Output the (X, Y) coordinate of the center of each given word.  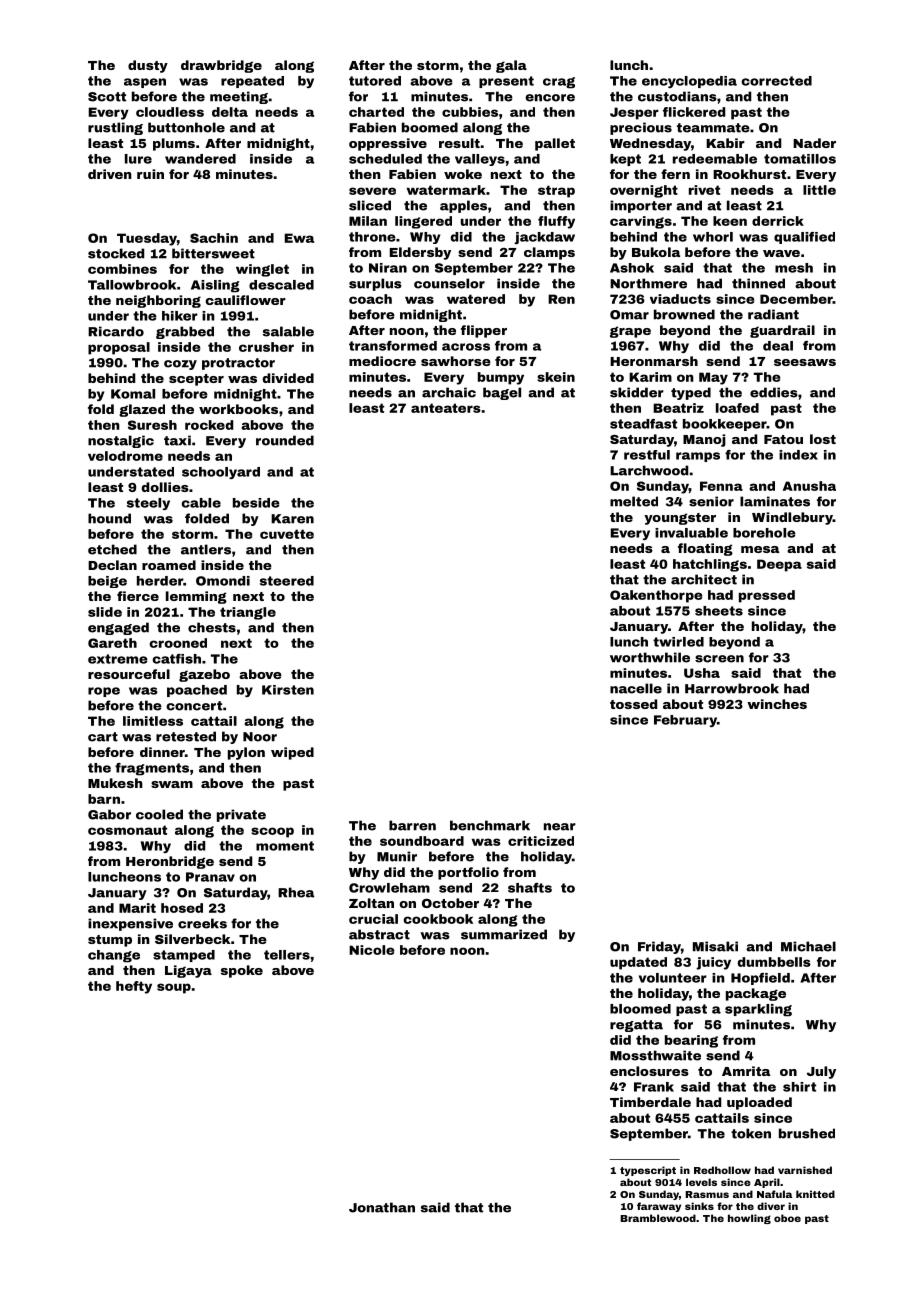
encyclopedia (689, 82)
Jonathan (382, 1207)
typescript (648, 1171)
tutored (375, 81)
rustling (115, 128)
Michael (808, 946)
